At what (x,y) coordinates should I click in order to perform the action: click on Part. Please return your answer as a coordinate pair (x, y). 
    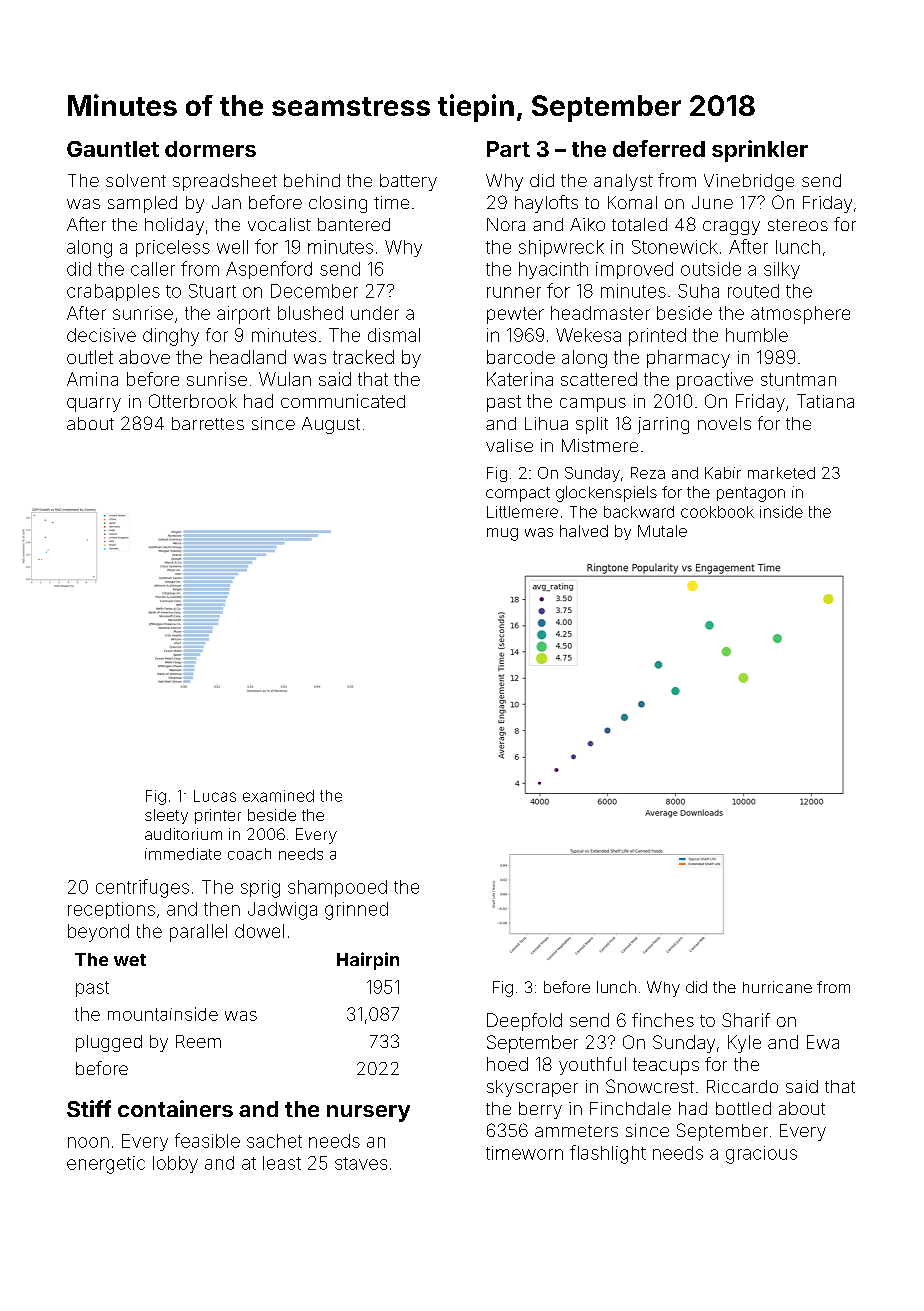
    Looking at the image, I should click on (508, 149).
